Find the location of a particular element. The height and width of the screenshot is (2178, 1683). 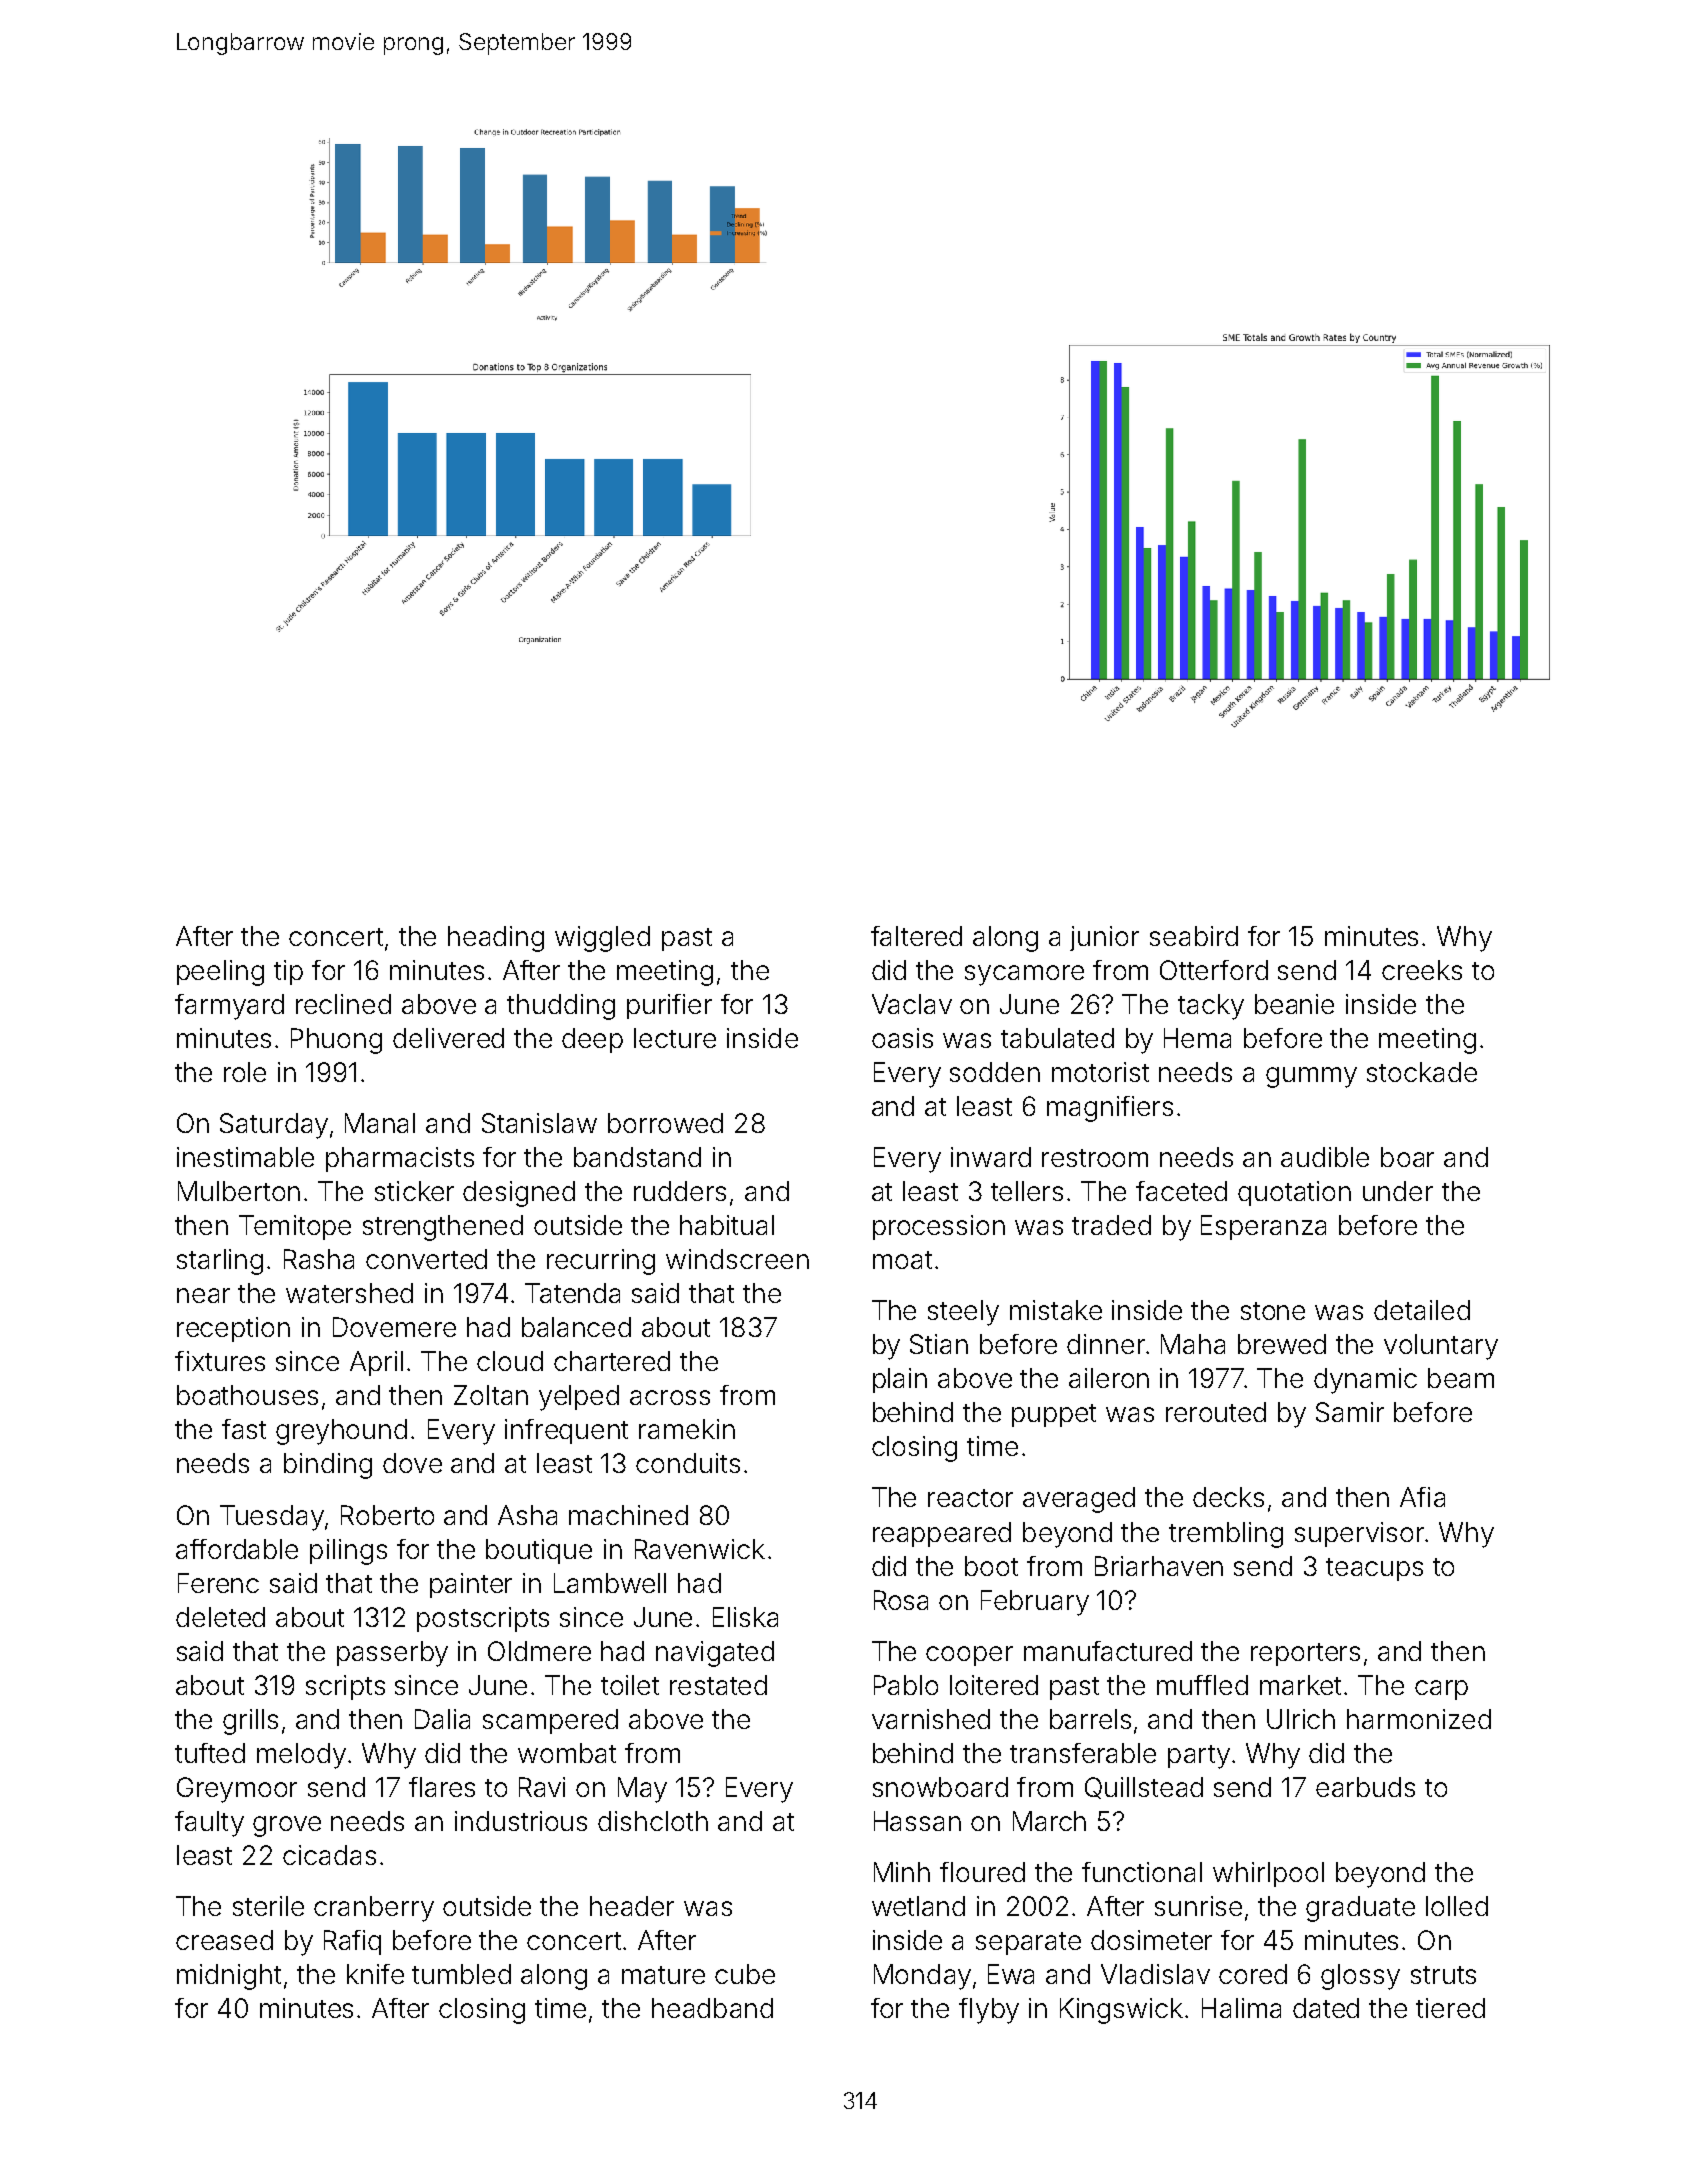

restated is located at coordinates (718, 1685).
